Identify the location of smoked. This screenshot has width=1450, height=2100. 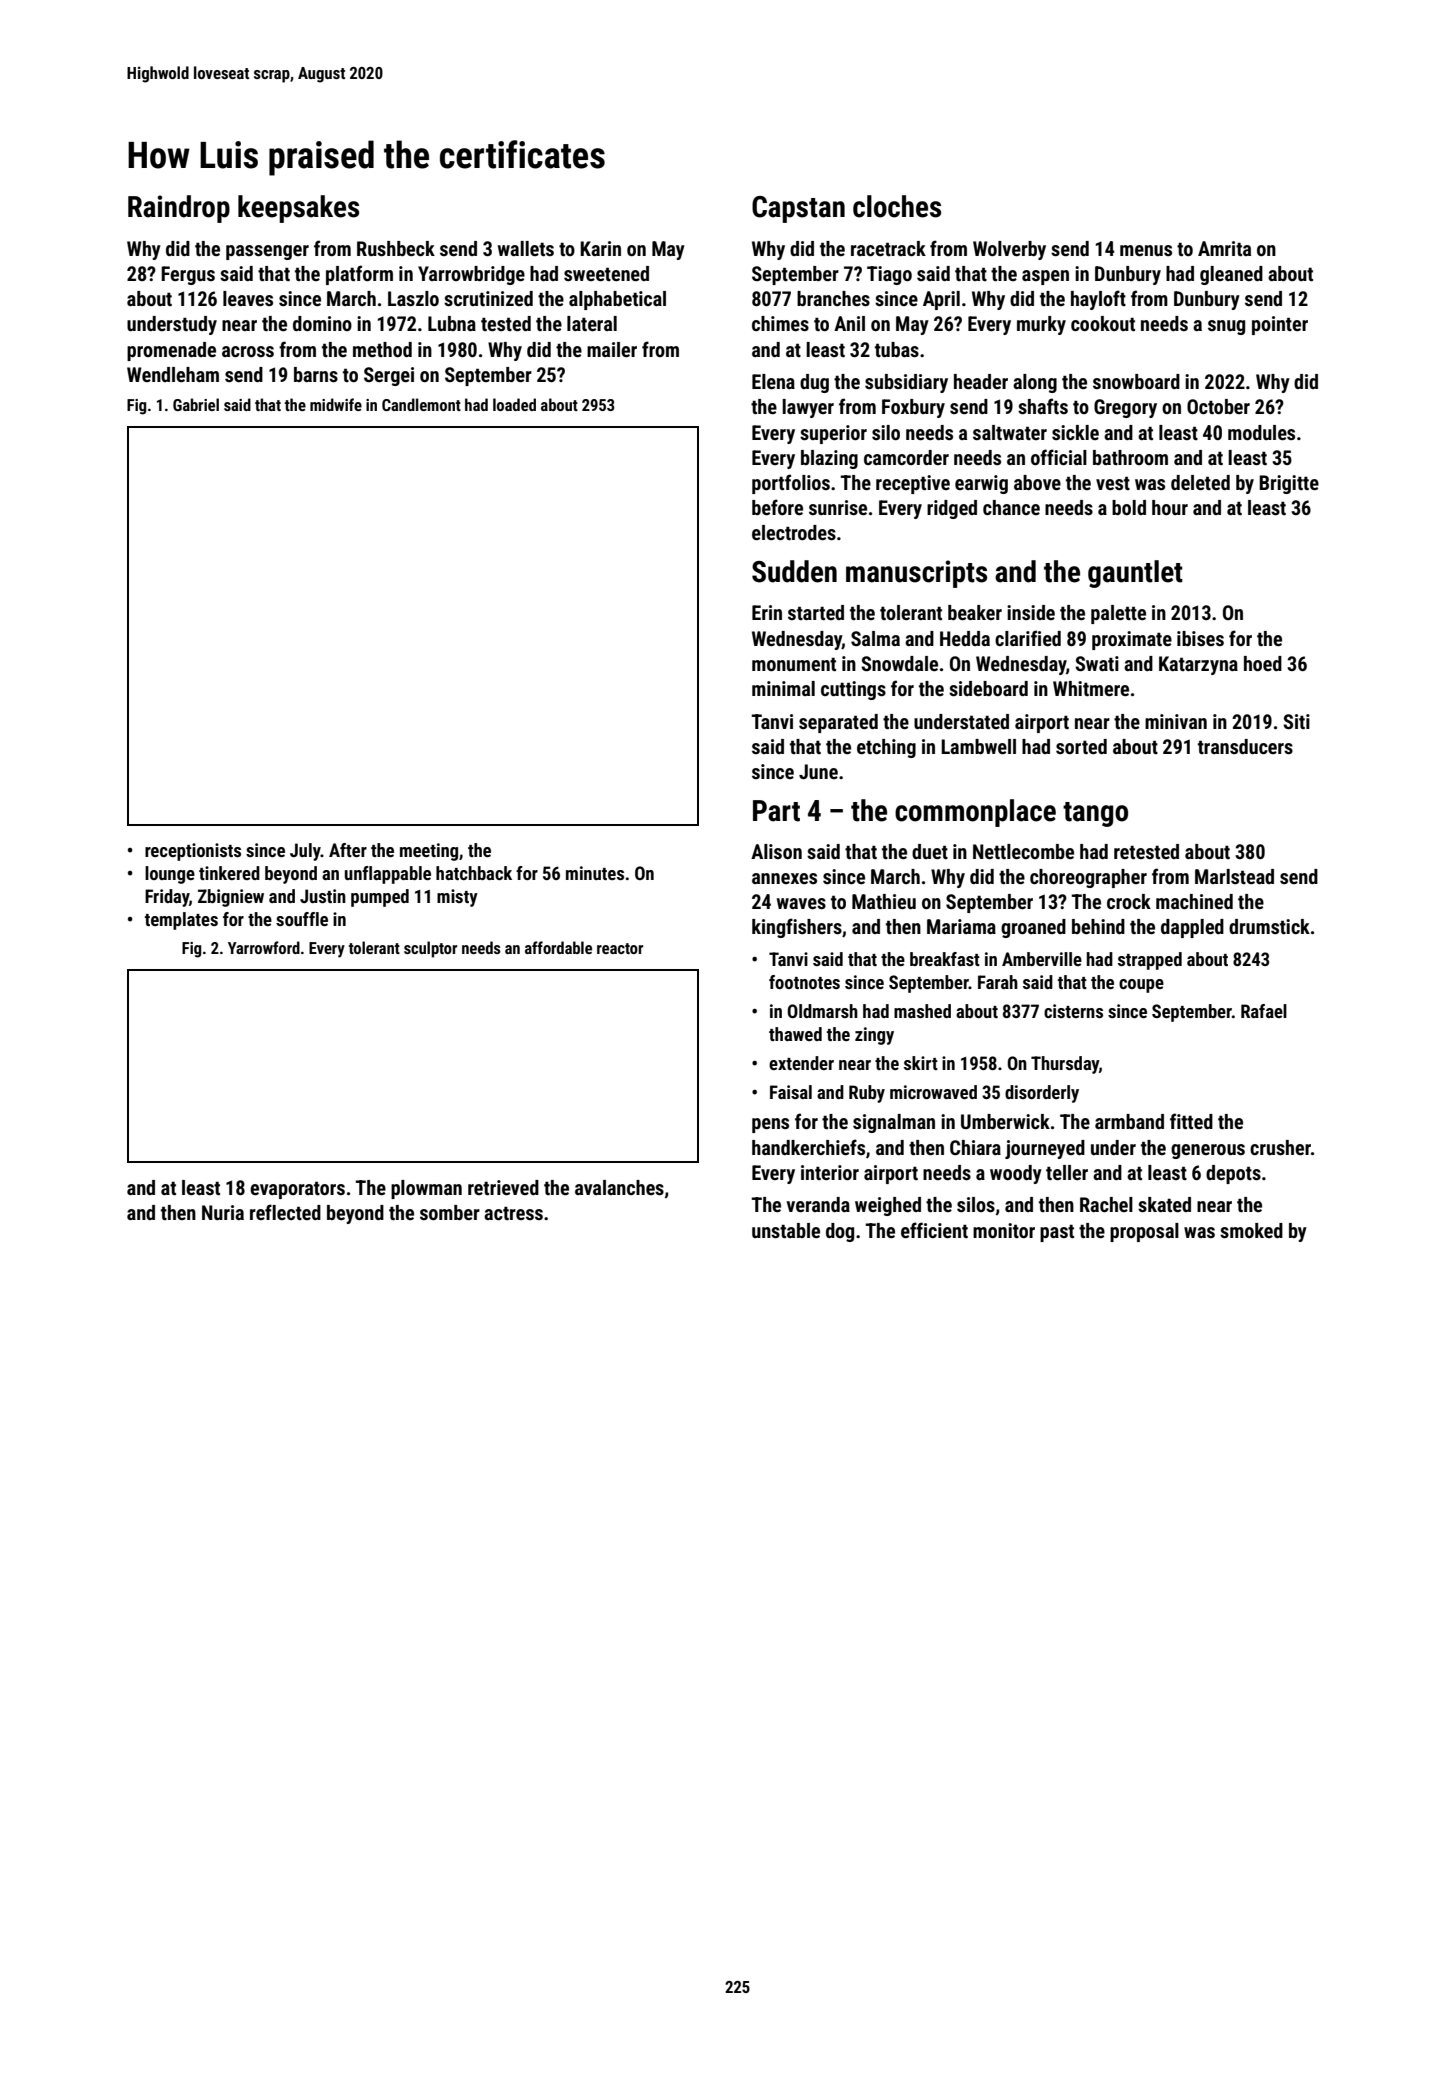
(1251, 1230).
